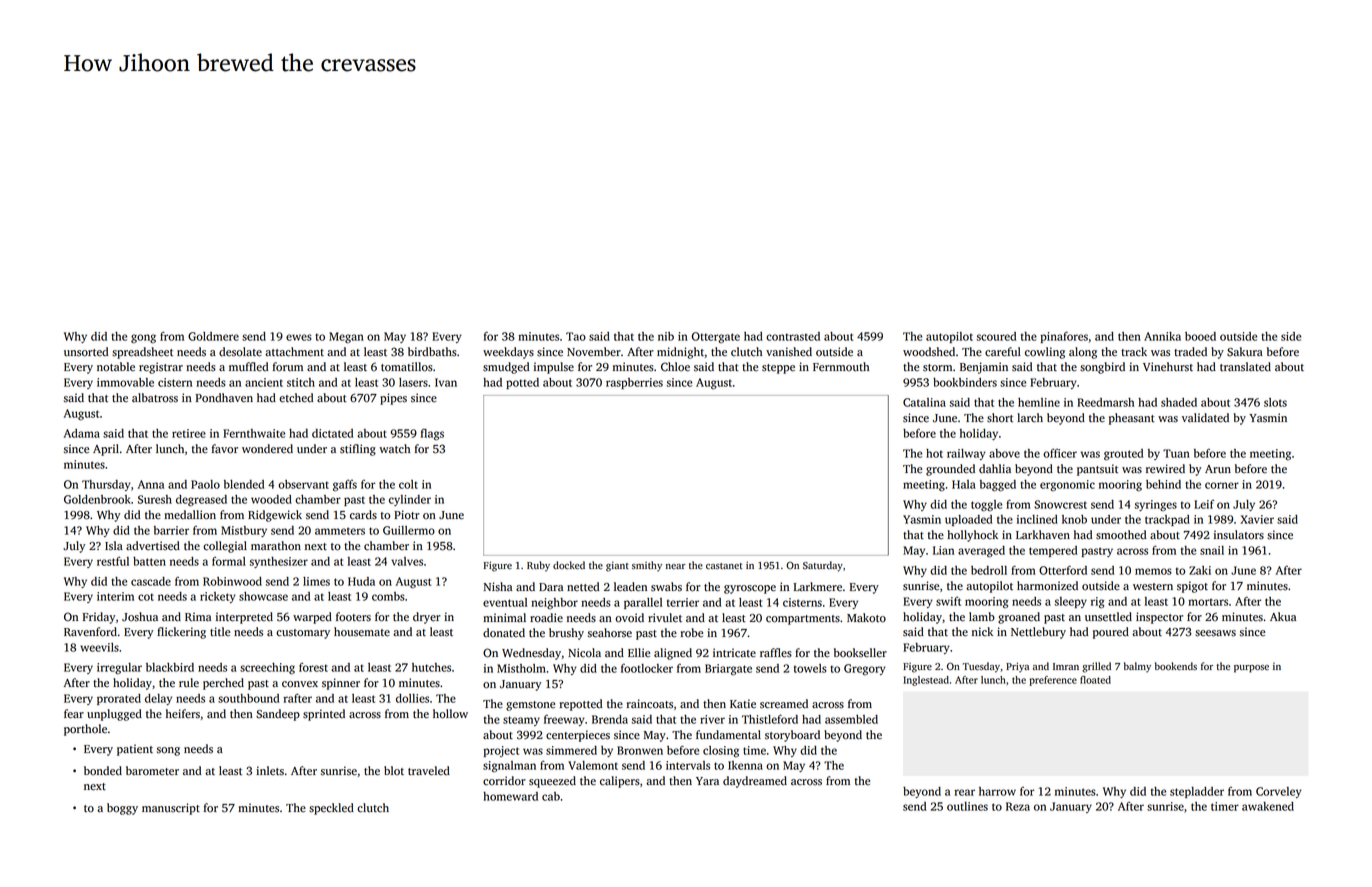  What do you see at coordinates (346, 338) in the screenshot?
I see `Megan` at bounding box center [346, 338].
